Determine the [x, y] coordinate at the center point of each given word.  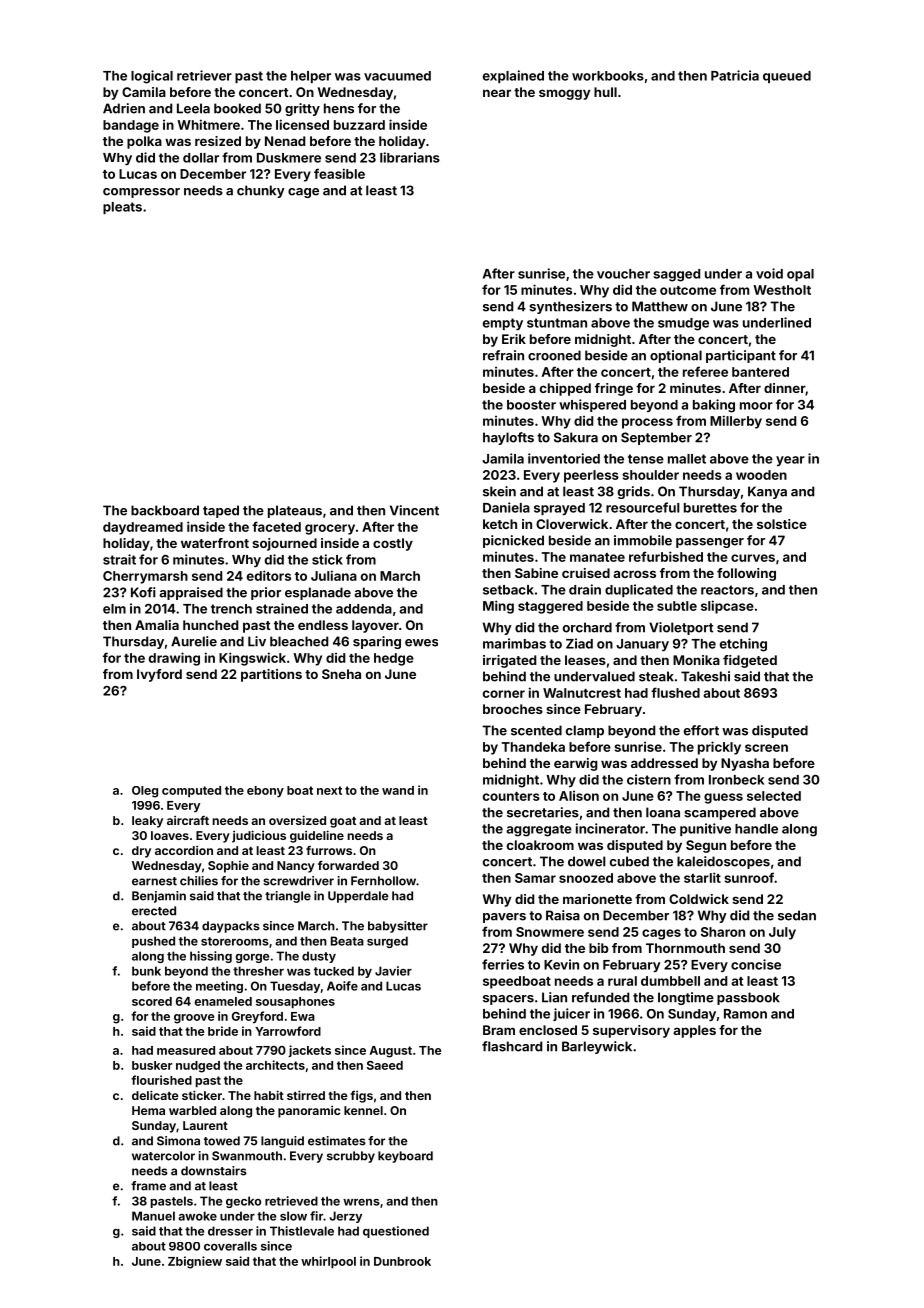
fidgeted [750, 661]
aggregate [539, 831]
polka [144, 142]
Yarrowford [288, 1031]
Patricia [735, 75]
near [497, 93]
